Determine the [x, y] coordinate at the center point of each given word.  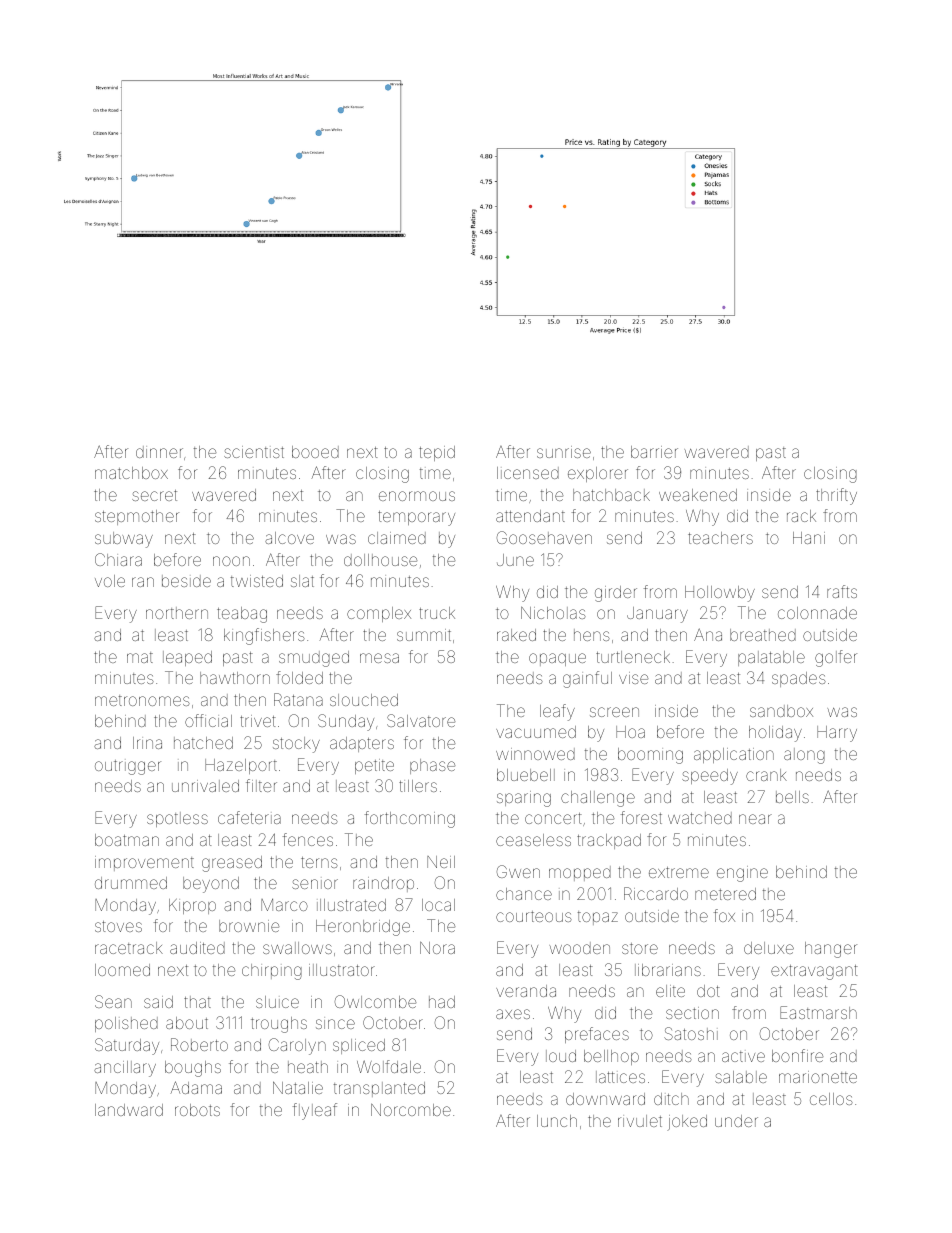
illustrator [342, 970]
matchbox [131, 473]
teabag [242, 615]
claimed [397, 538]
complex [379, 614]
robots [197, 1110]
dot [708, 991]
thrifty [836, 496]
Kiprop [192, 906]
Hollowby [720, 594]
